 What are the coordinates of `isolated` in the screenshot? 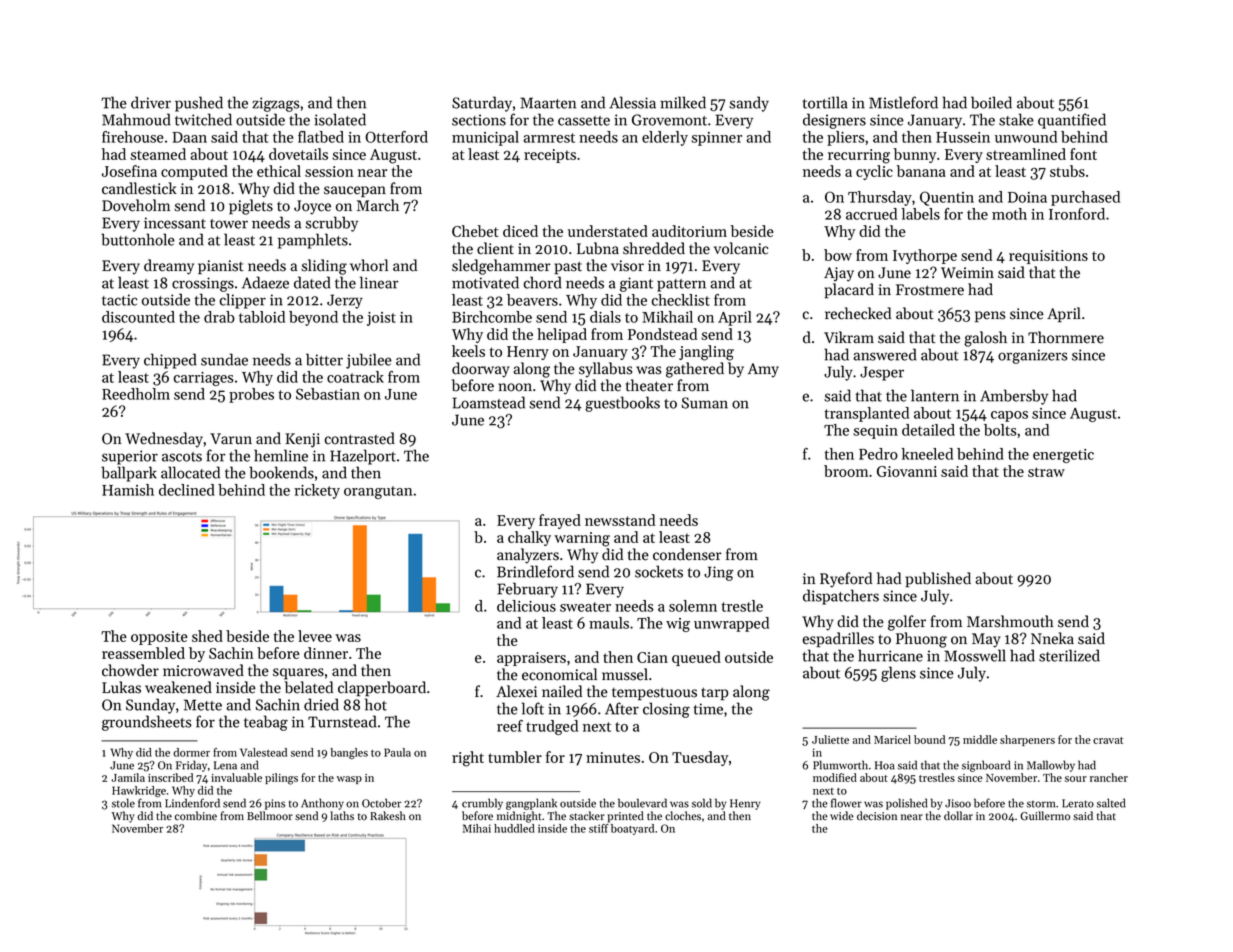 It's located at (340, 119).
